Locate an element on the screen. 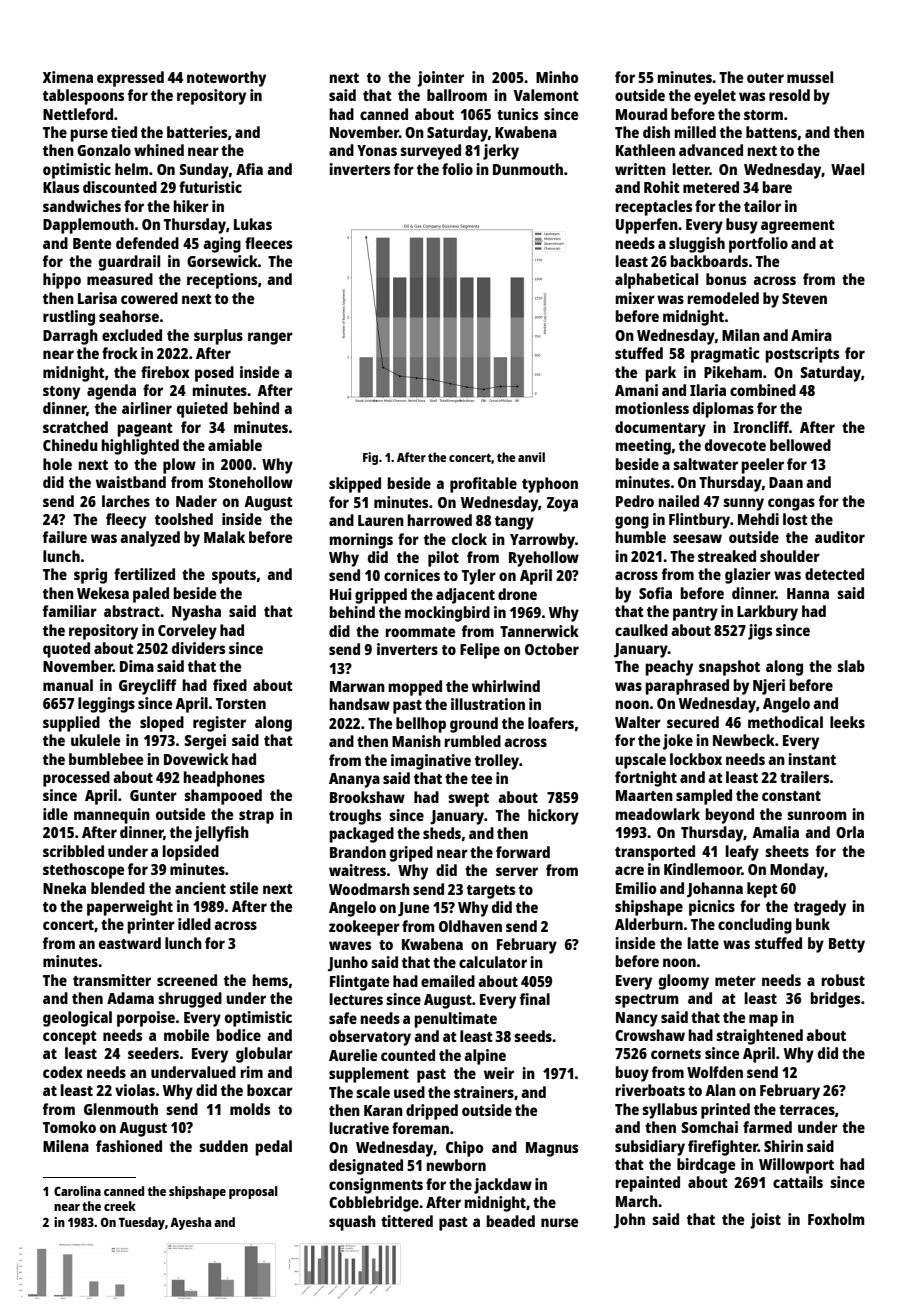 Image resolution: width=908 pixels, height=1316 pixels. measured is located at coordinates (120, 279).
